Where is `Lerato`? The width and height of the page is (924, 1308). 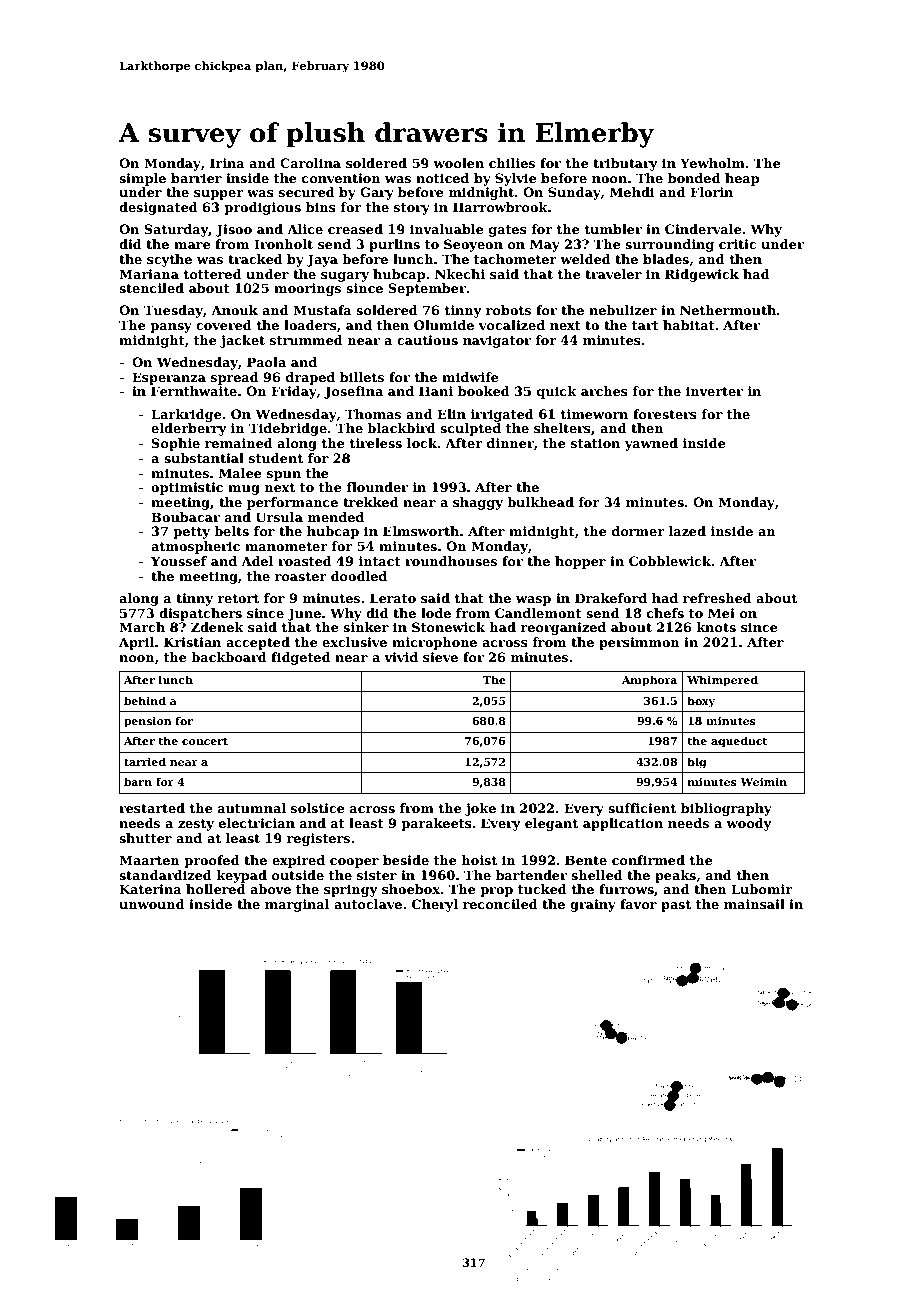
Lerato is located at coordinates (393, 598).
